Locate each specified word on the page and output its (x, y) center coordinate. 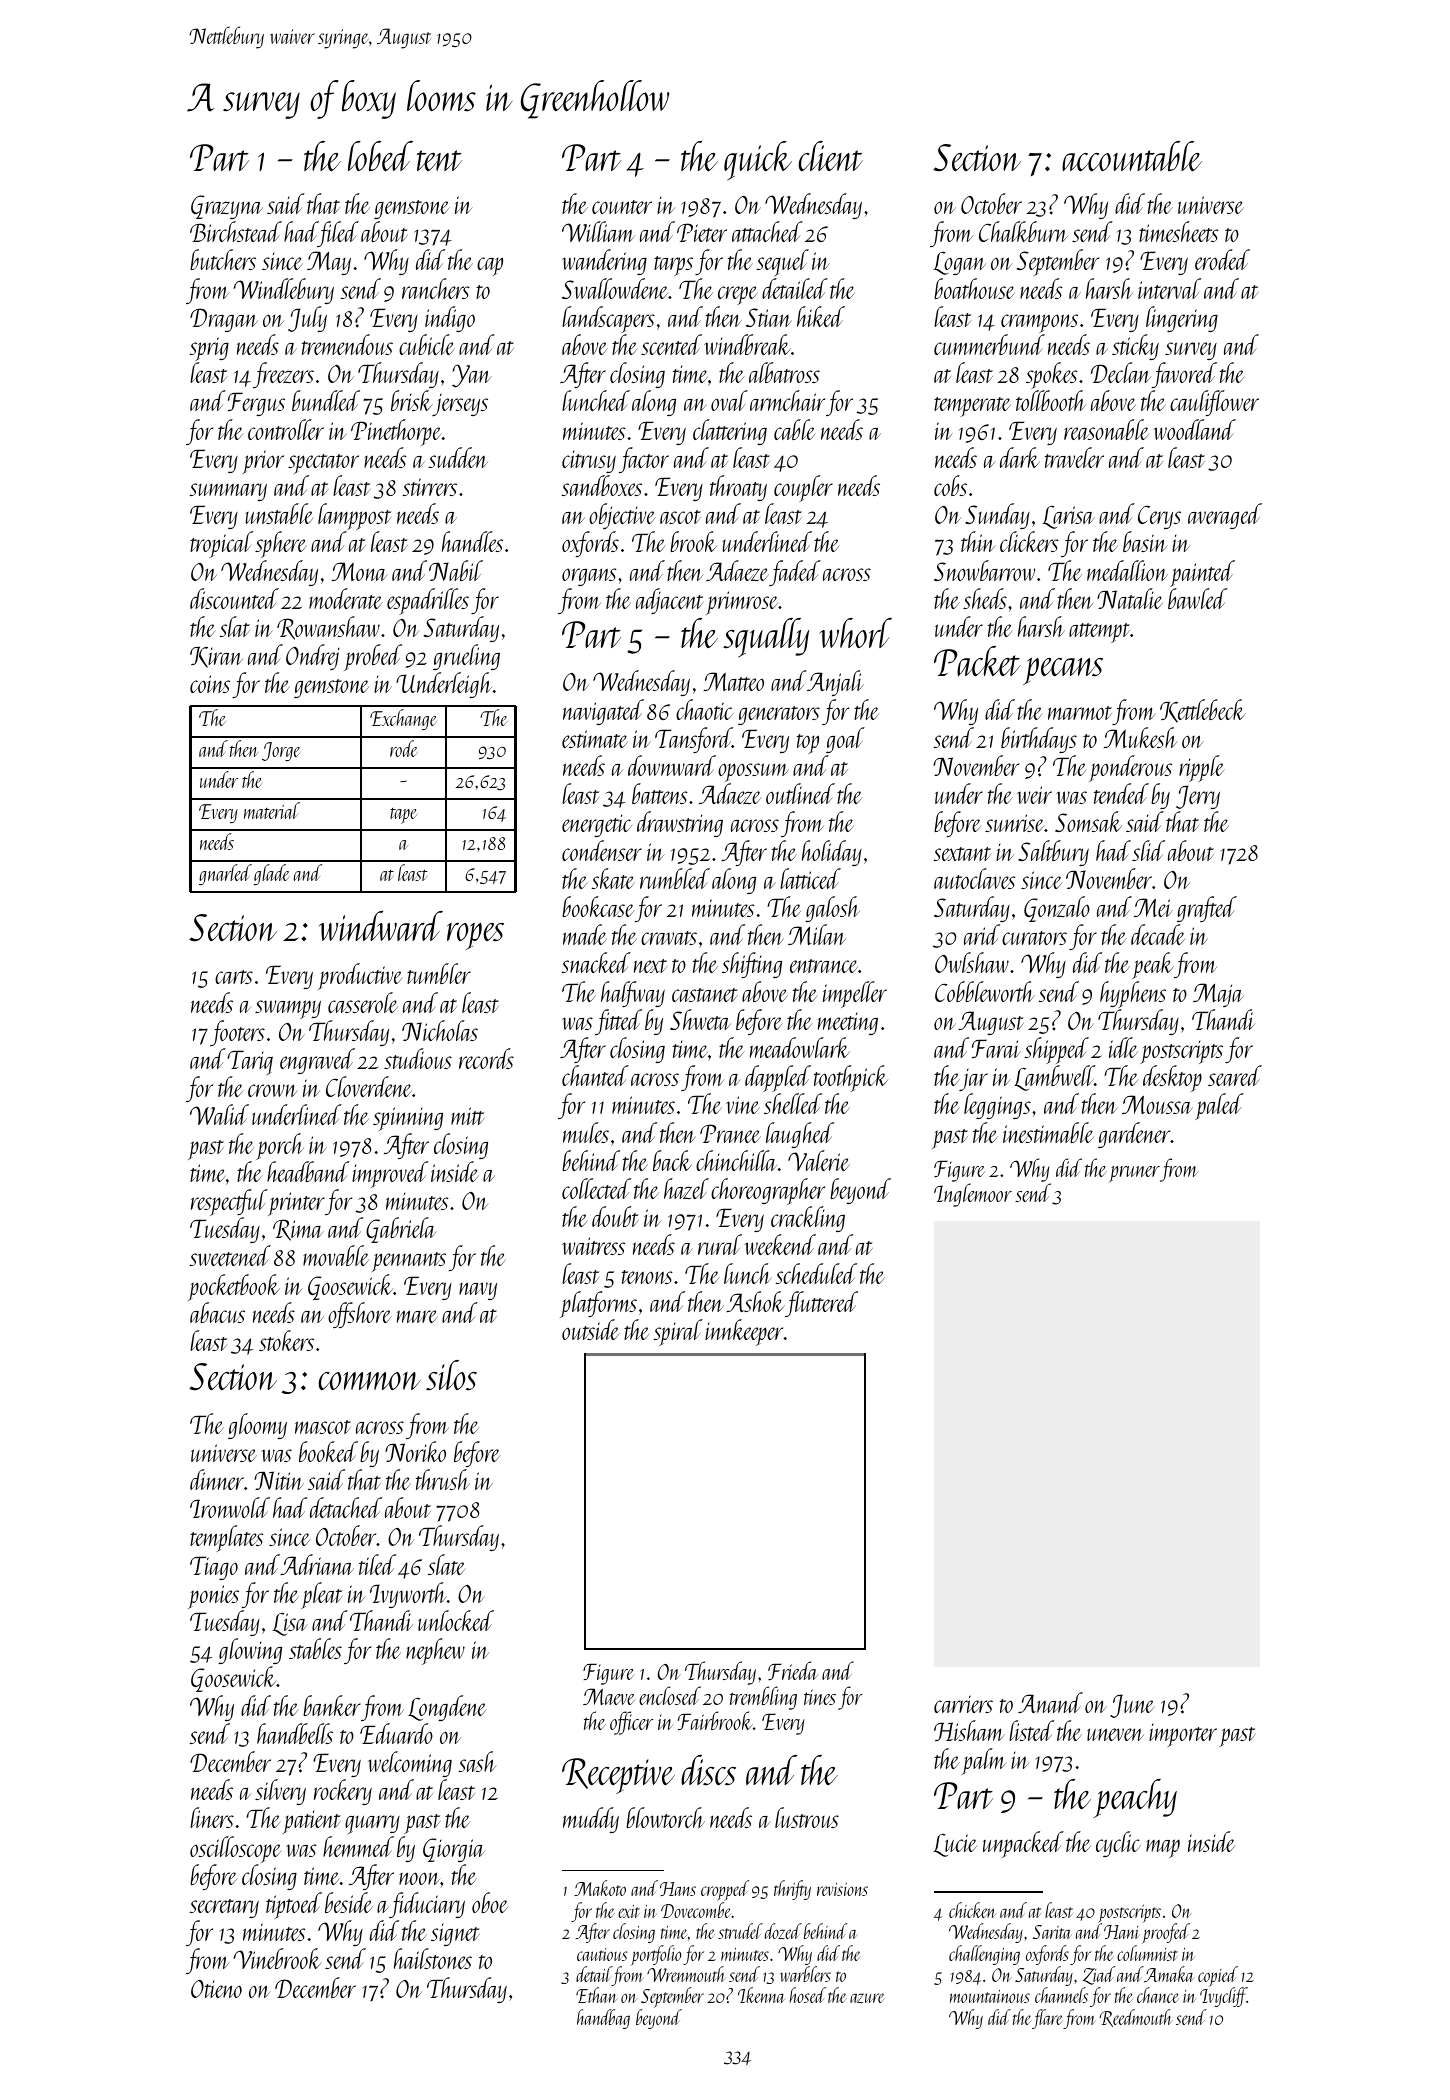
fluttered (821, 1304)
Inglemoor (973, 1195)
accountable (1132, 156)
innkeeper (744, 1332)
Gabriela (401, 1230)
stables (315, 1648)
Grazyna (227, 207)
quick (758, 160)
